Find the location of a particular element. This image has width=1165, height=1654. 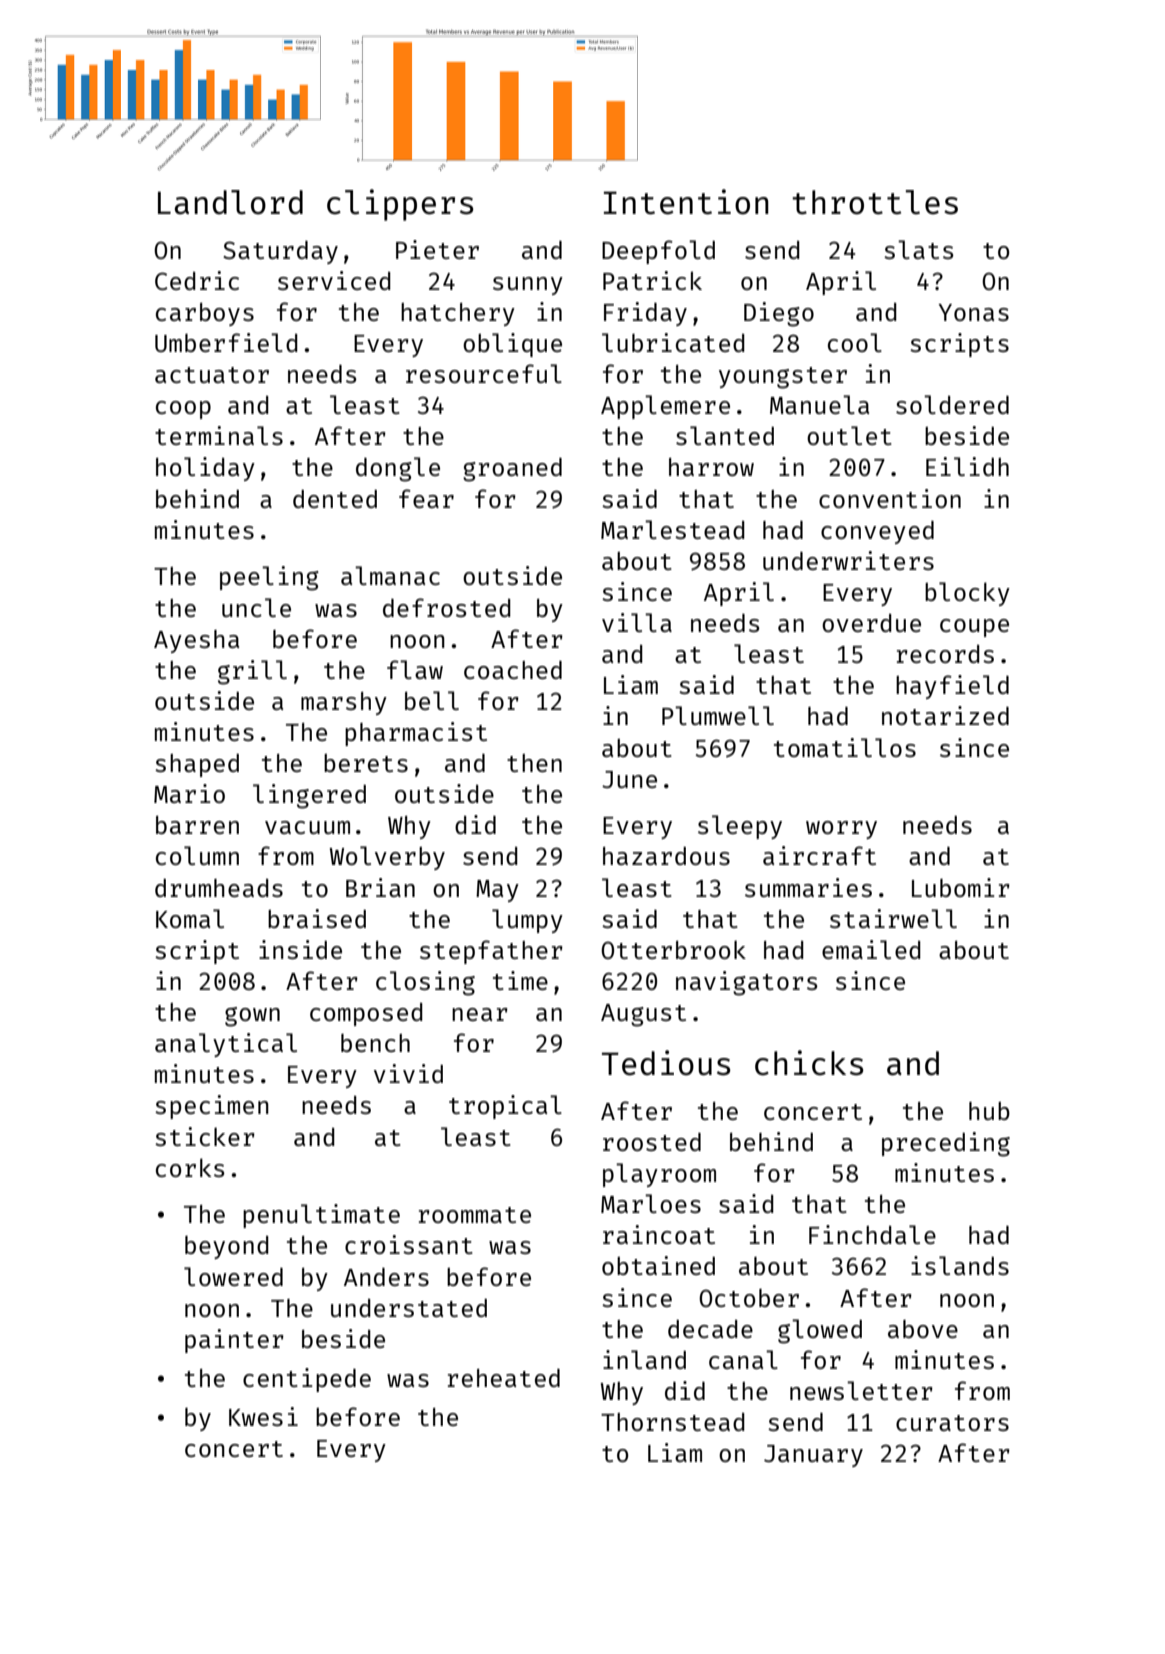

Kwesi is located at coordinates (263, 1416).
